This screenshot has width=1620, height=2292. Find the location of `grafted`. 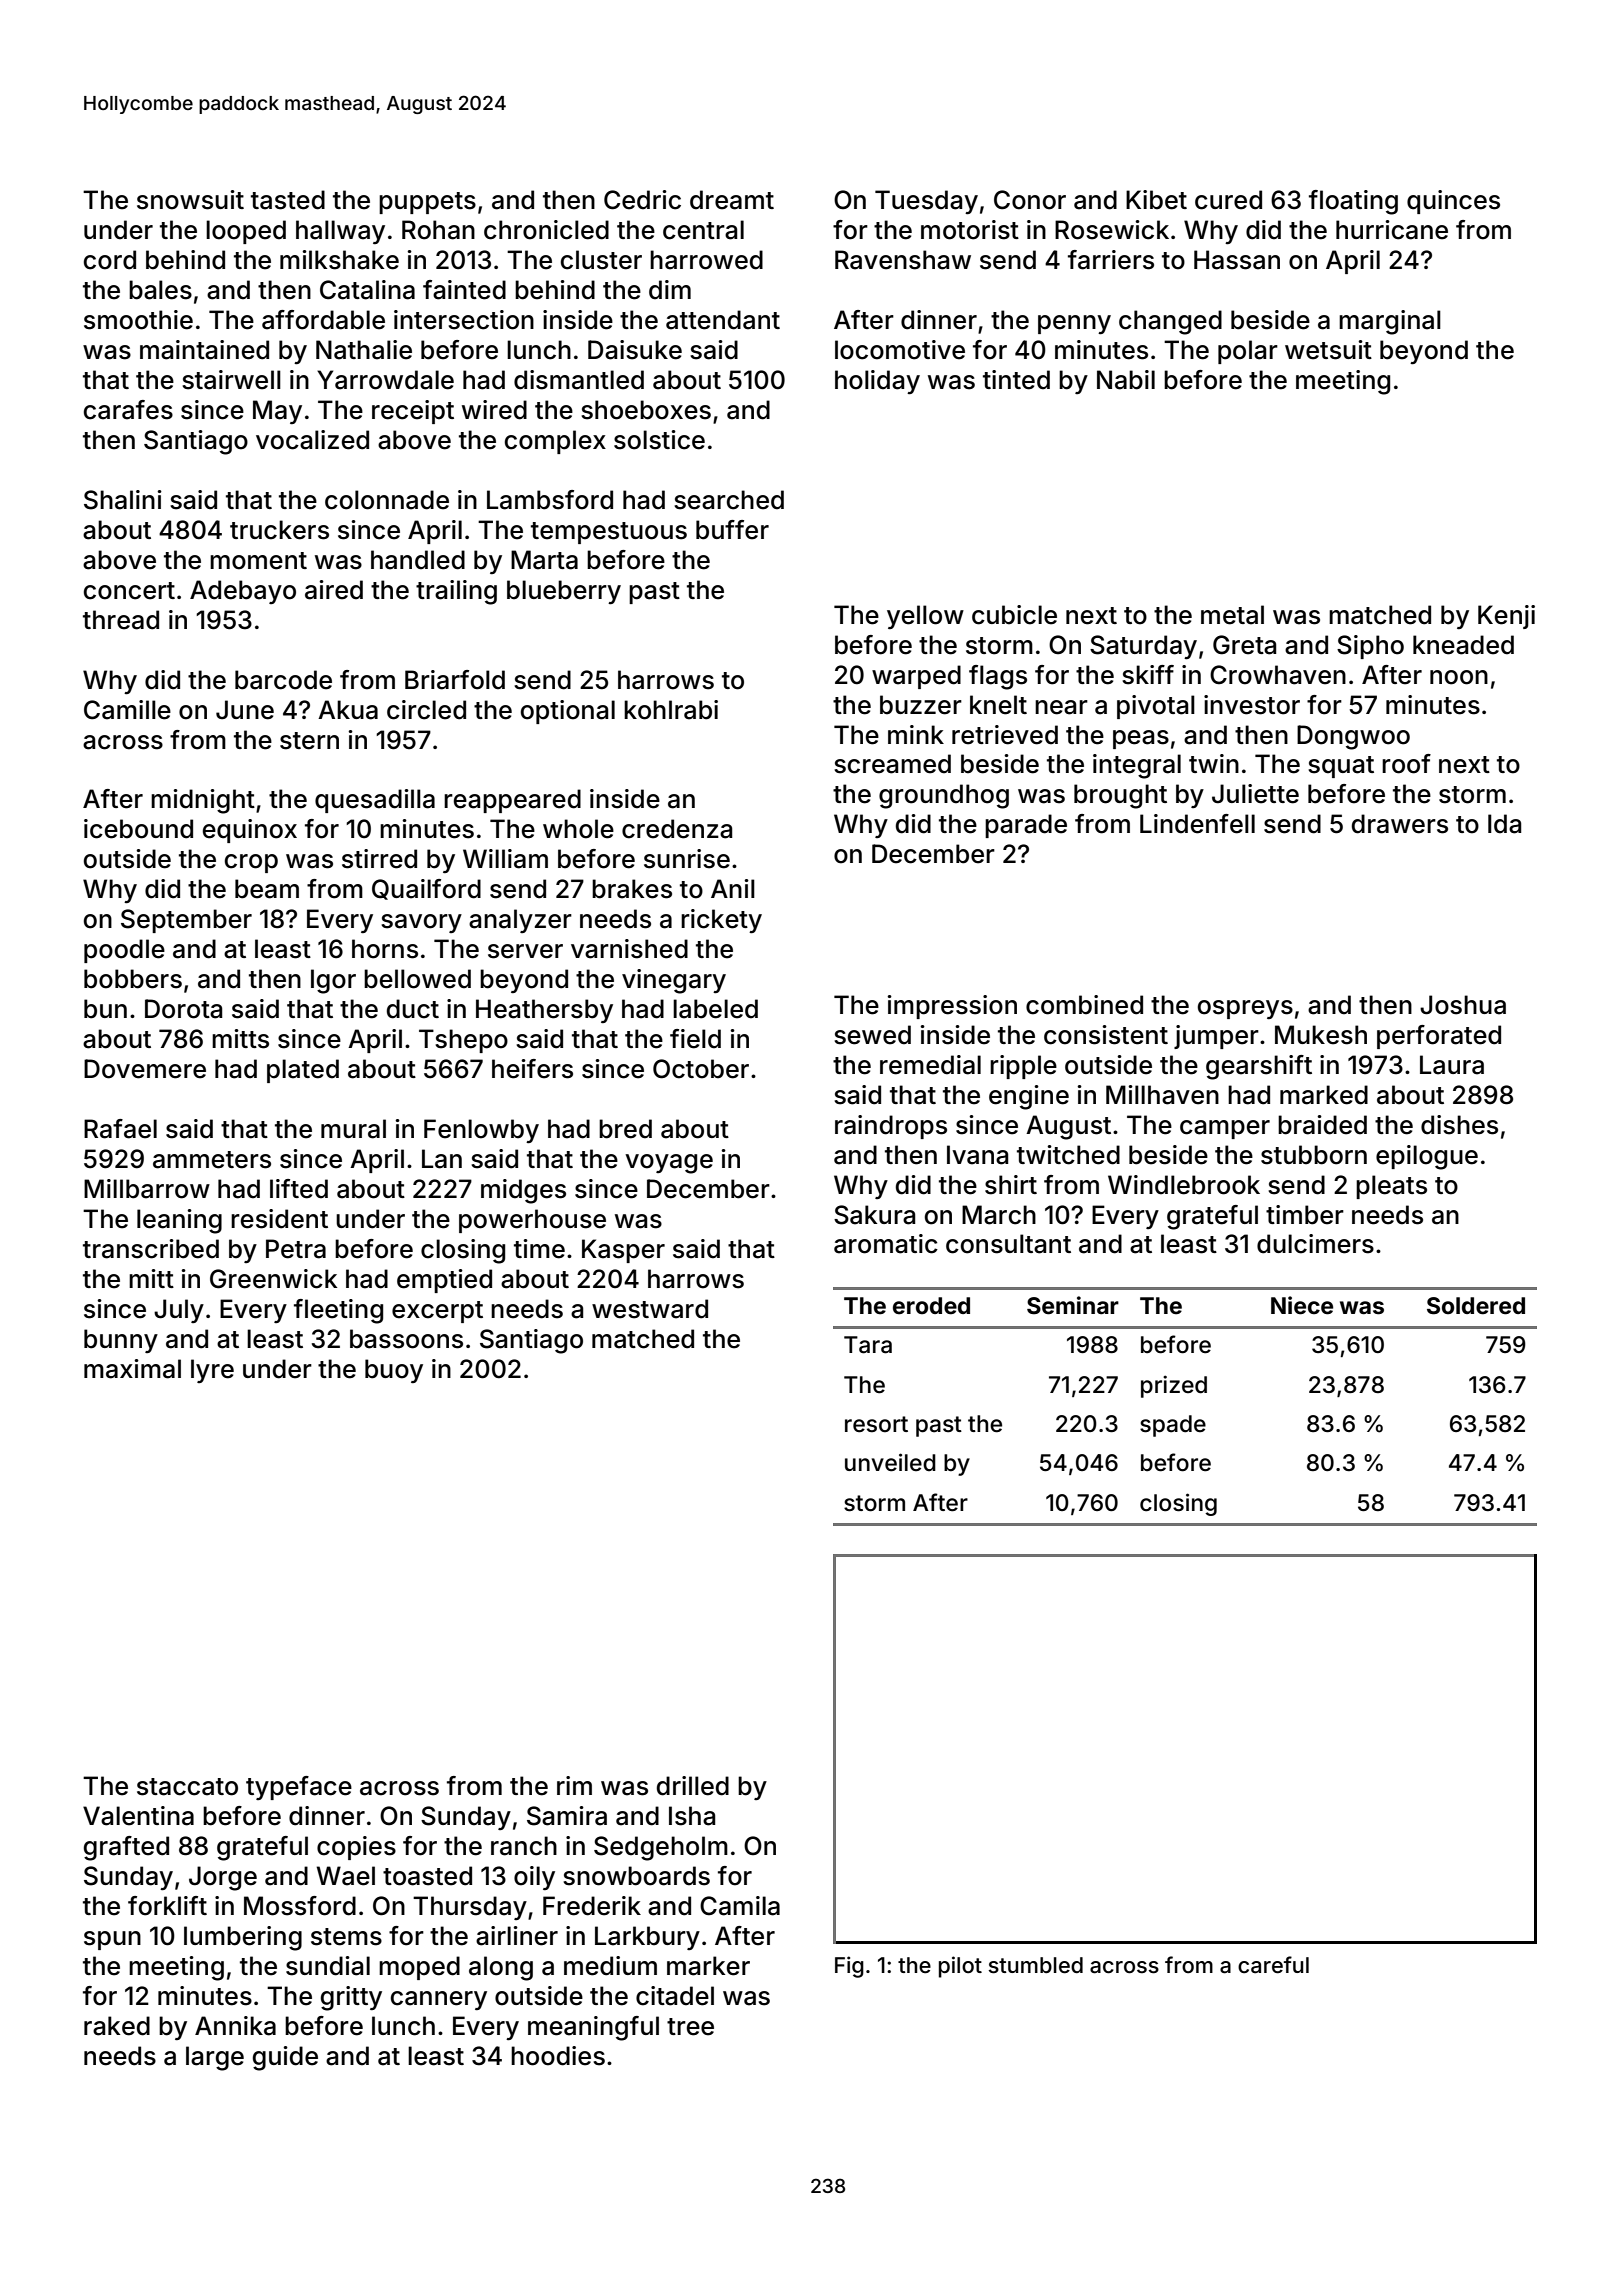

grafted is located at coordinates (126, 1848).
